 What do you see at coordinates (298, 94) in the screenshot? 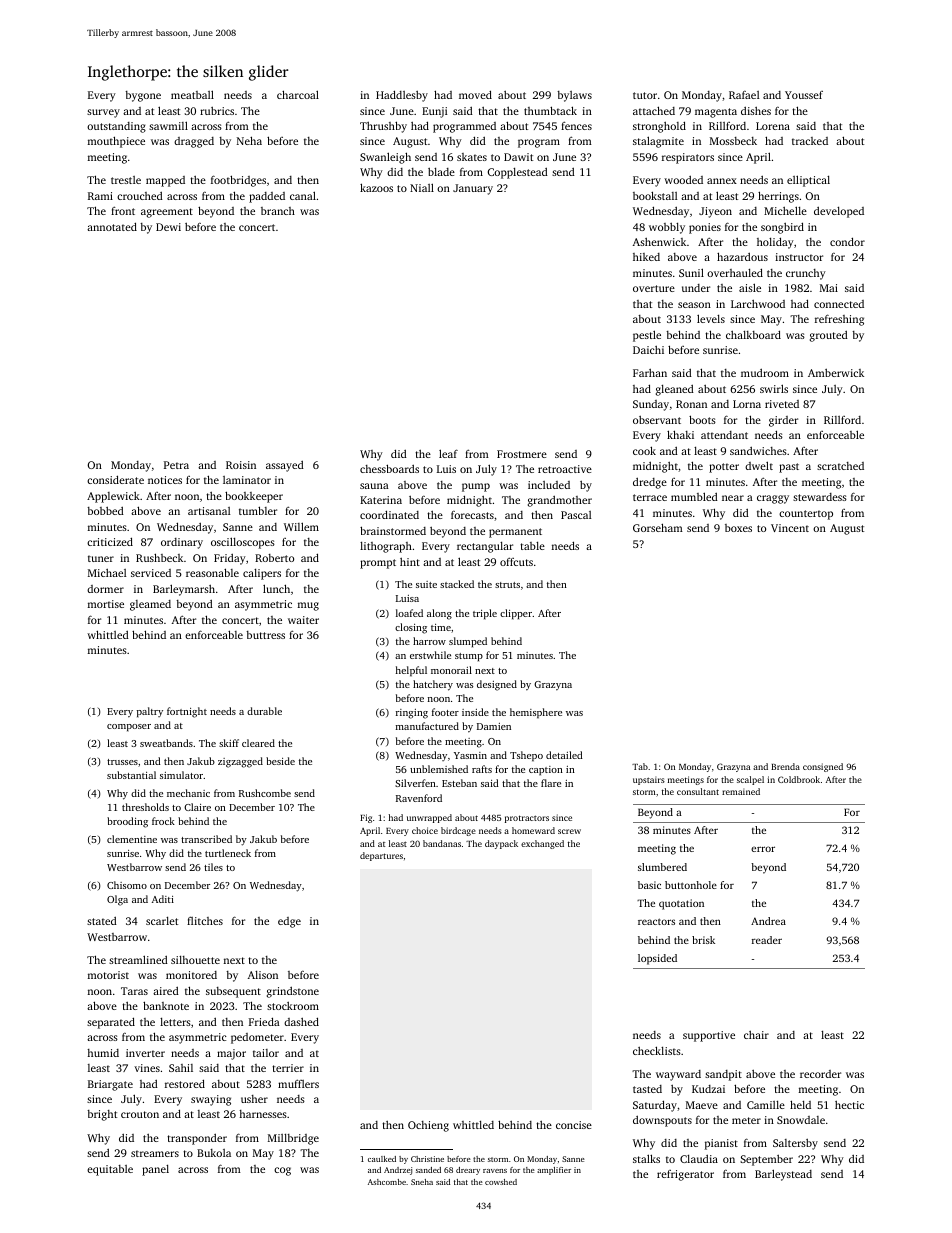
I see `charcoal` at bounding box center [298, 94].
